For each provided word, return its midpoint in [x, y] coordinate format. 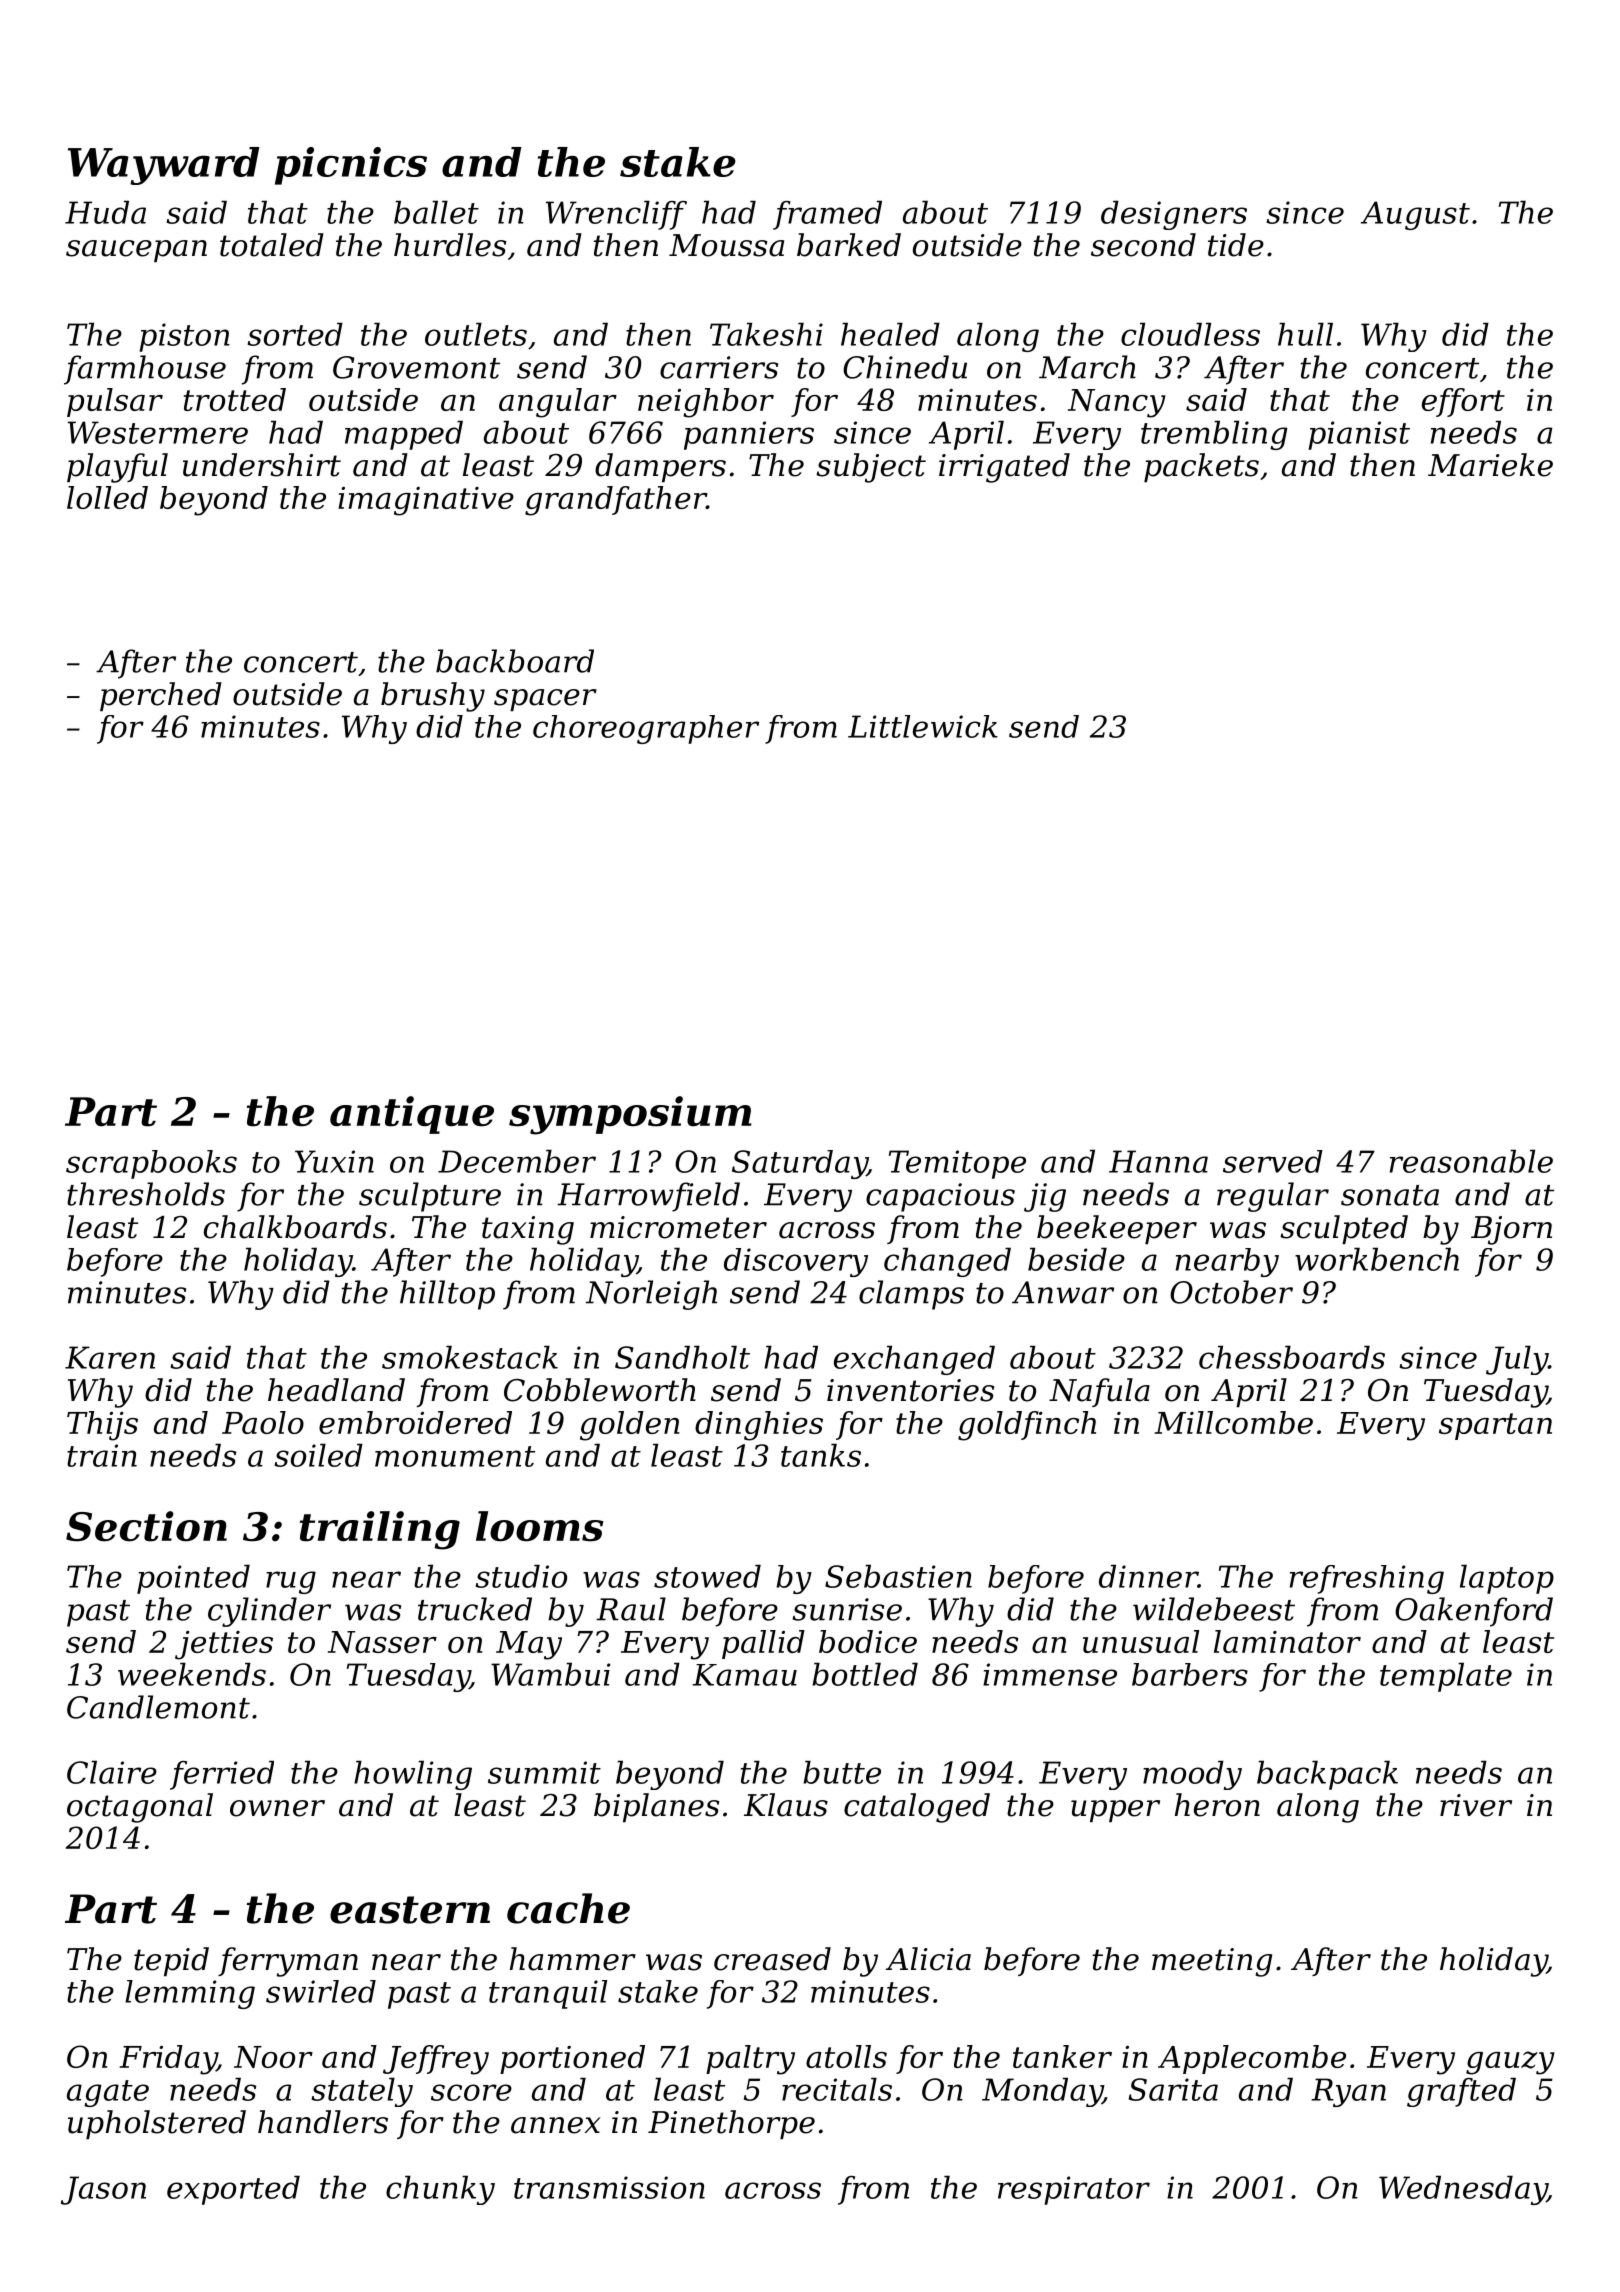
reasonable [1471, 1161]
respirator [1074, 2190]
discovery [796, 1262]
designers [1174, 215]
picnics [351, 166]
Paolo [263, 1422]
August [1415, 215]
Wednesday [1463, 2190]
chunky [440, 2190]
